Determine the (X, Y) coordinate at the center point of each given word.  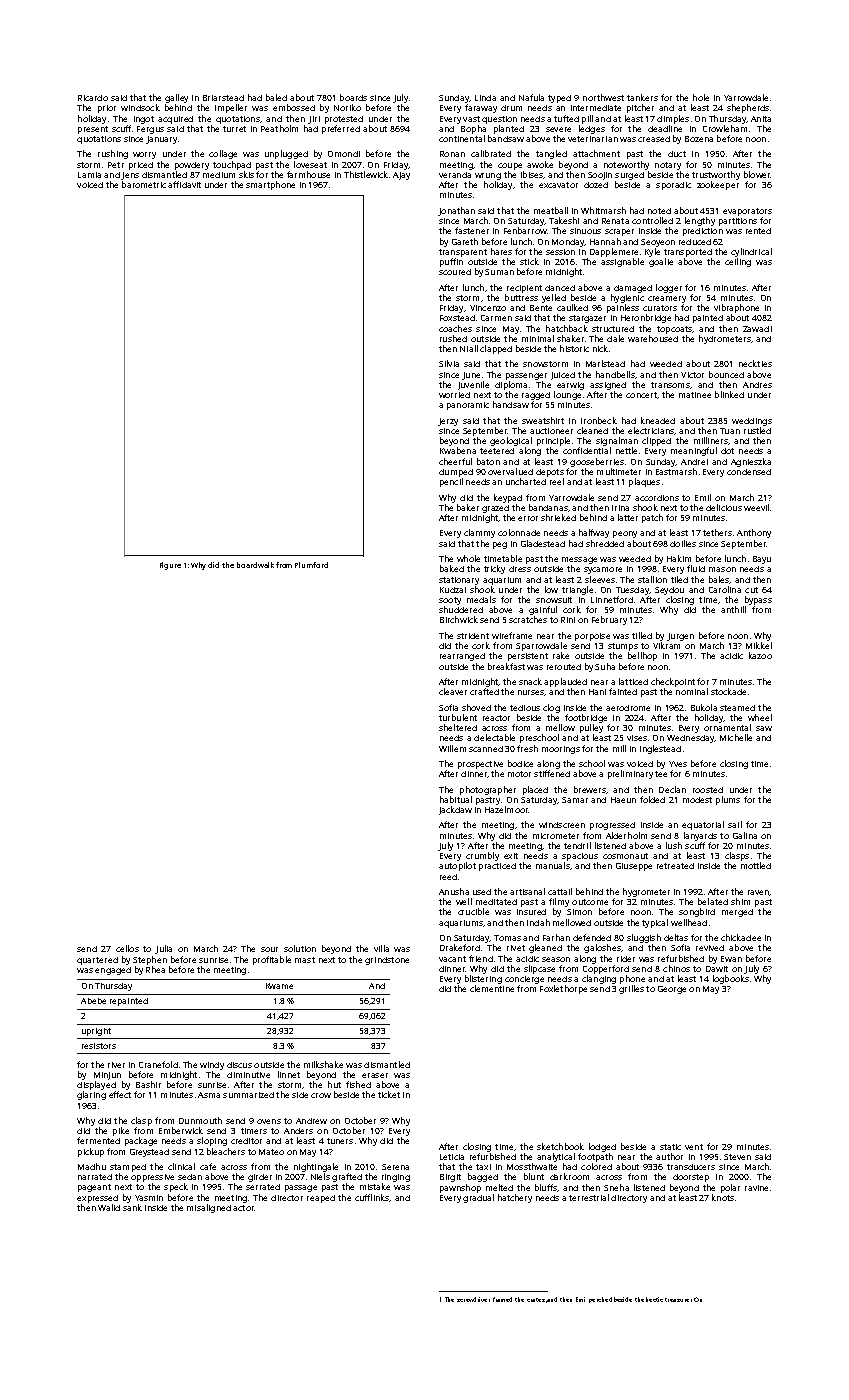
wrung (488, 176)
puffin (451, 262)
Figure (170, 566)
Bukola (704, 707)
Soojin (600, 176)
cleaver (453, 691)
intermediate (596, 108)
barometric (144, 184)
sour (269, 949)
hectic (654, 1299)
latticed (633, 681)
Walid (109, 1207)
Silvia (449, 363)
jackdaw (455, 810)
